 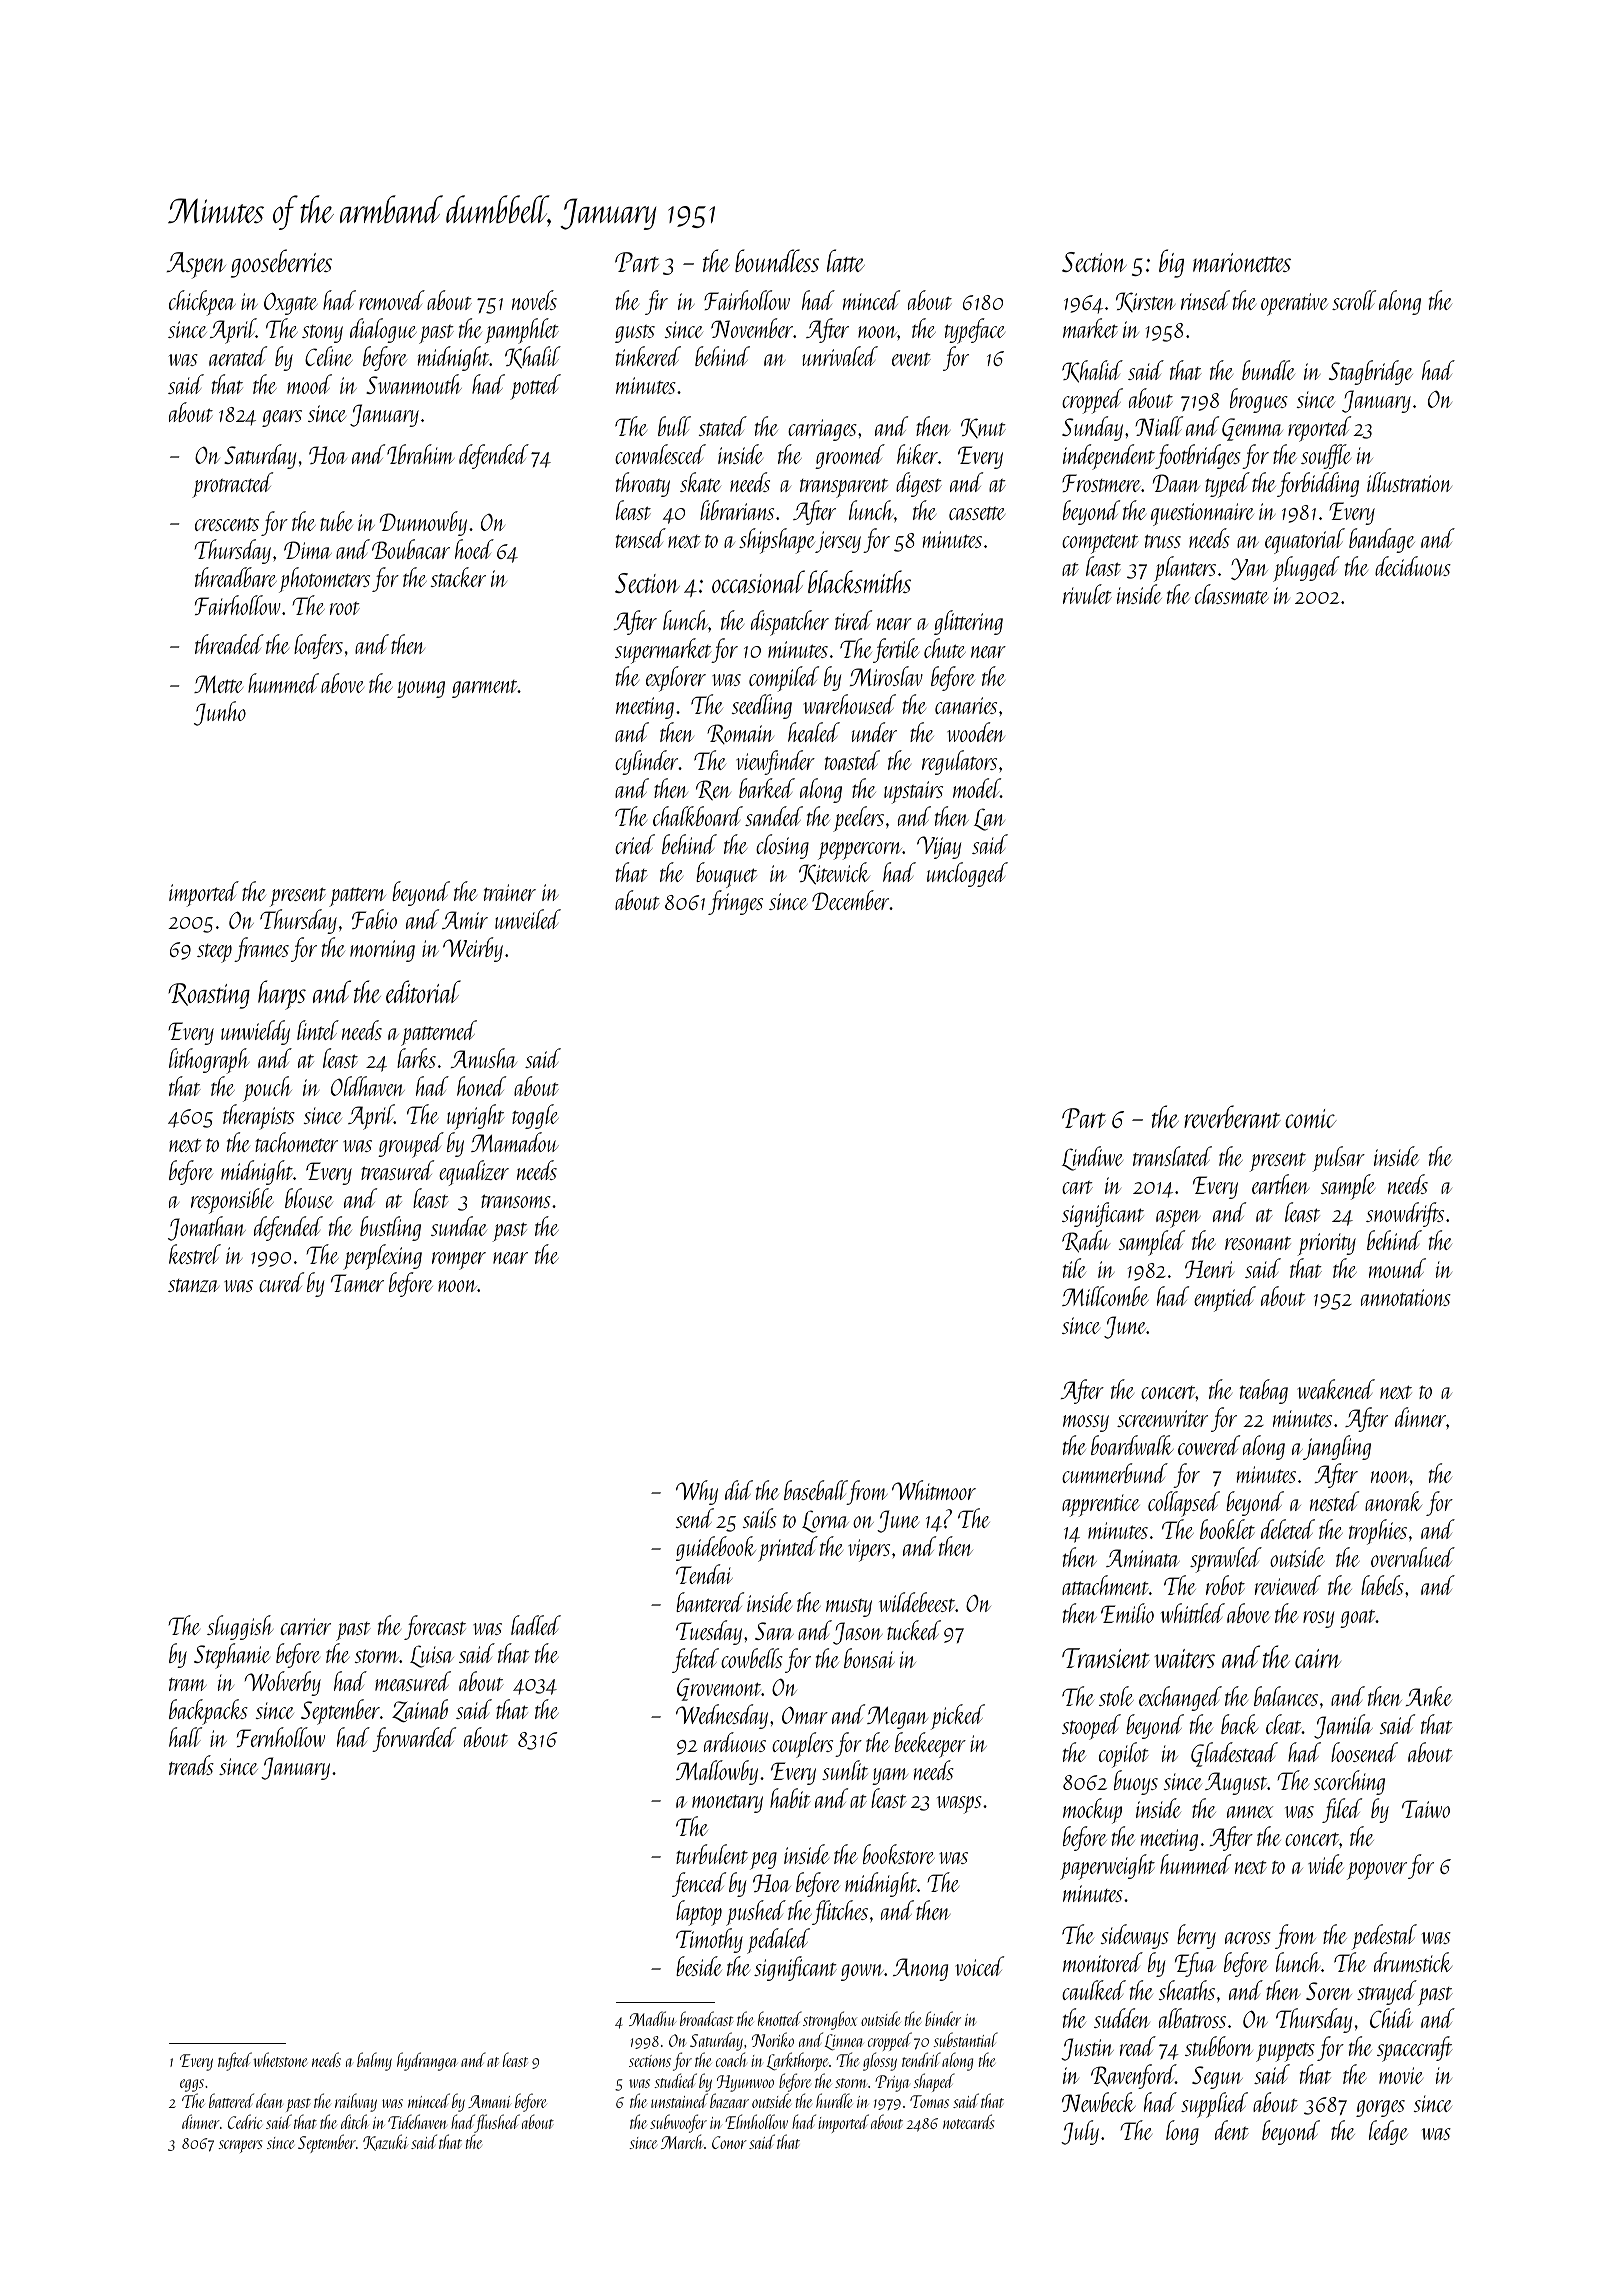 What do you see at coordinates (729, 2142) in the image?
I see `Conor` at bounding box center [729, 2142].
